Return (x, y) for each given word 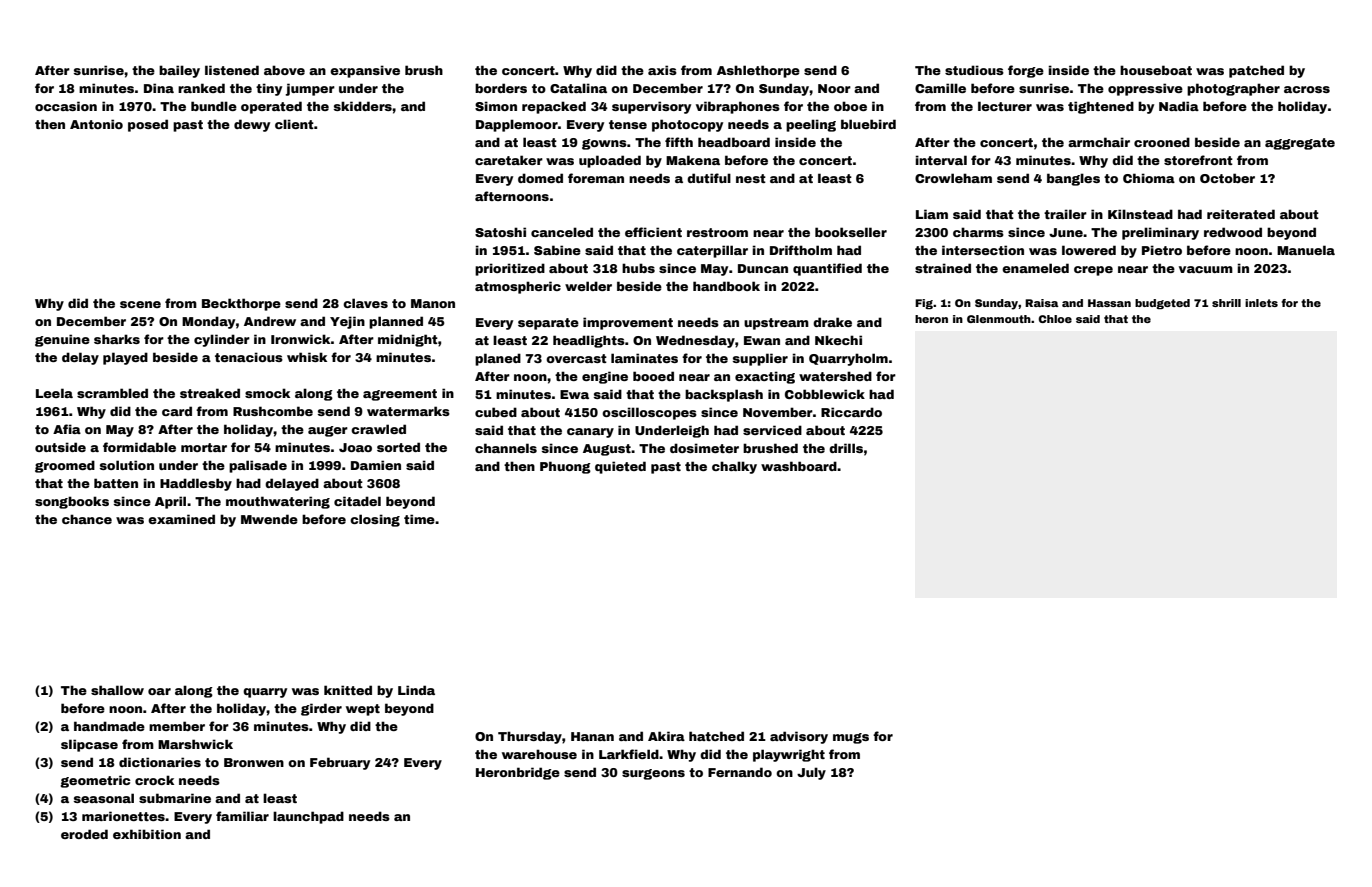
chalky (734, 467)
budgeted (1162, 304)
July (811, 773)
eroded (84, 834)
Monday (208, 322)
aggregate (1300, 144)
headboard (734, 142)
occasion (66, 106)
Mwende (269, 519)
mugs (851, 738)
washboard (799, 466)
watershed (835, 376)
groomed (65, 466)
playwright (789, 755)
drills (846, 448)
